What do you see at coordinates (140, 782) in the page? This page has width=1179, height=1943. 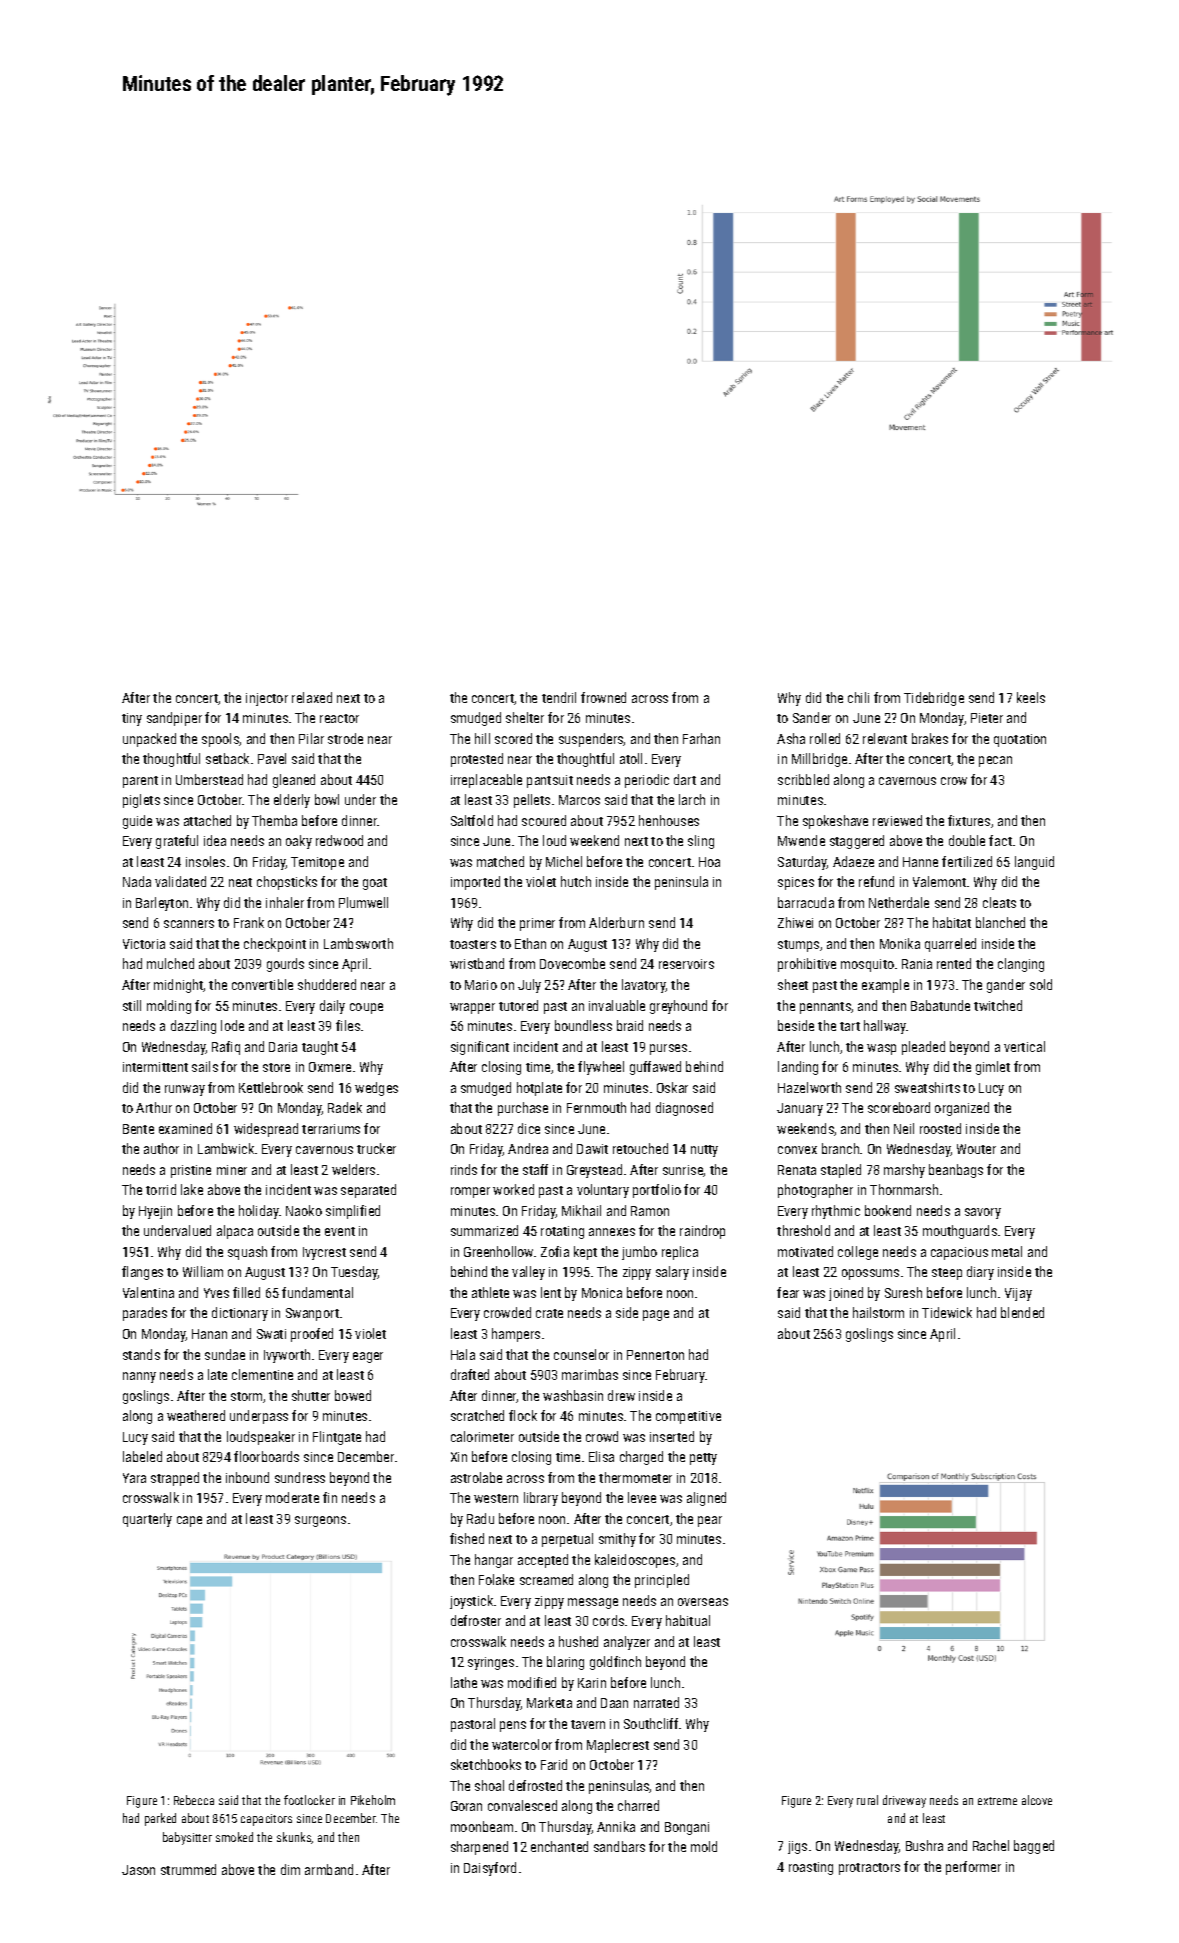 I see `parent` at bounding box center [140, 782].
